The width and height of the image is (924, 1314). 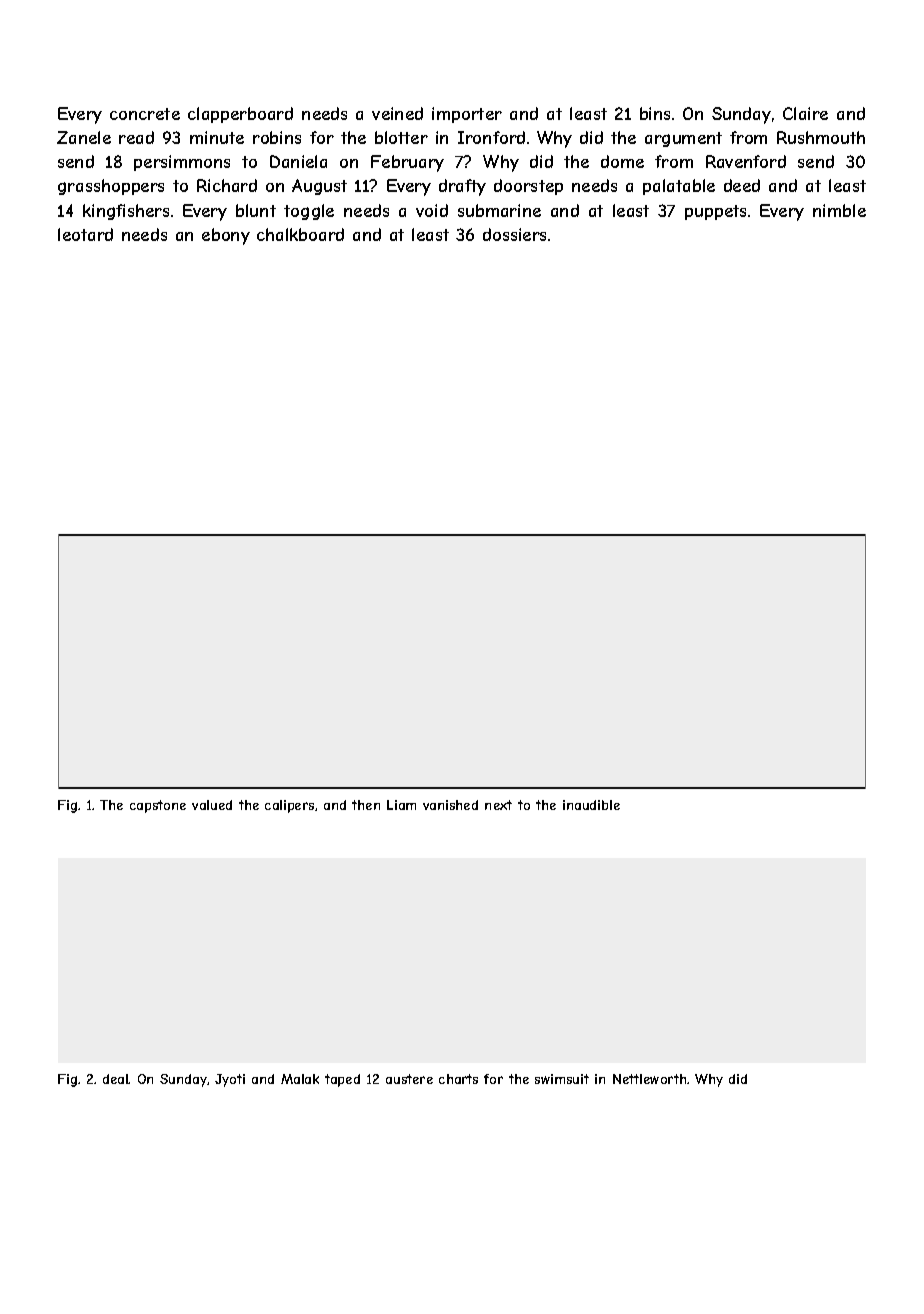 What do you see at coordinates (432, 210) in the image?
I see `void` at bounding box center [432, 210].
